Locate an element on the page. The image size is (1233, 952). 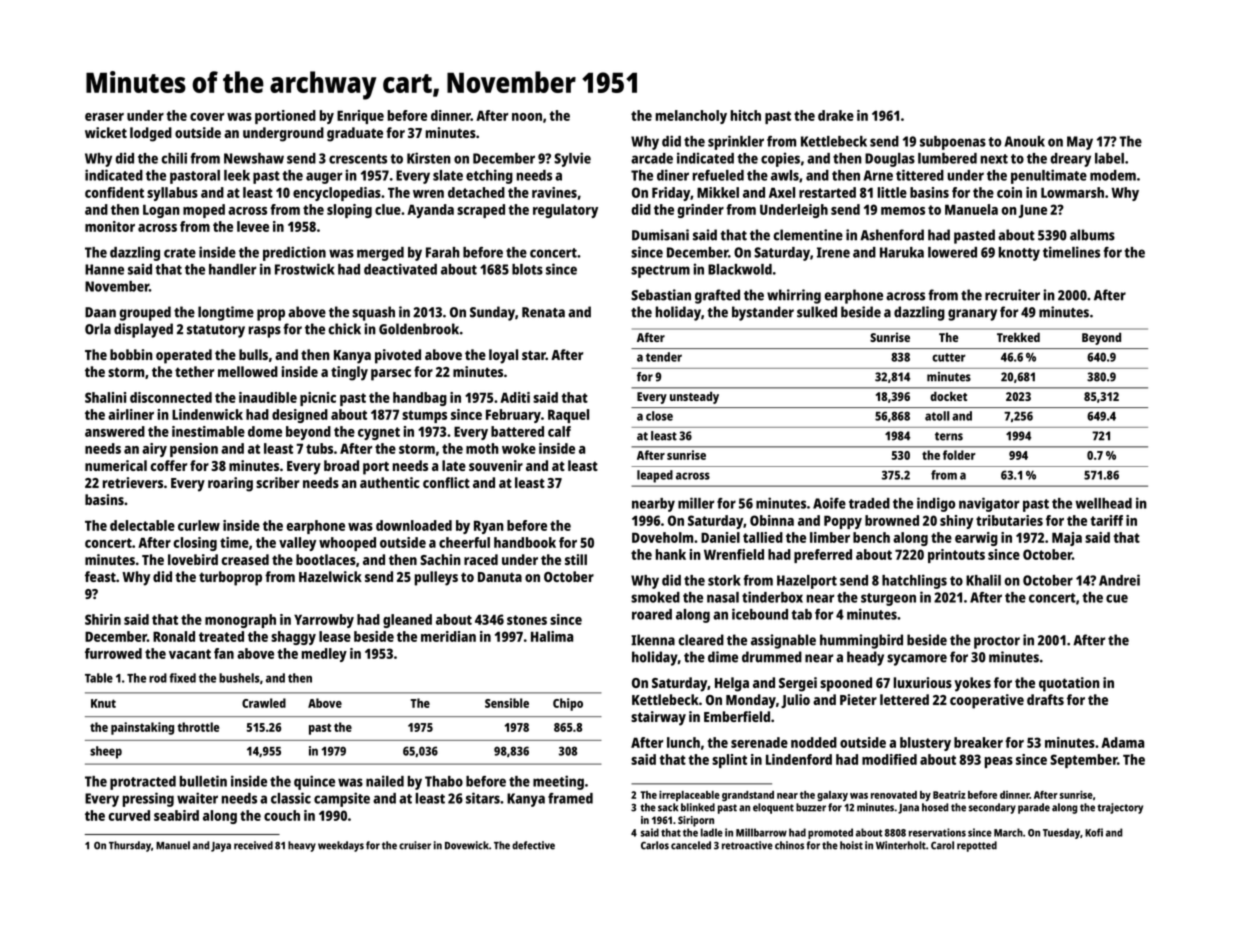
Thursday is located at coordinates (130, 846).
